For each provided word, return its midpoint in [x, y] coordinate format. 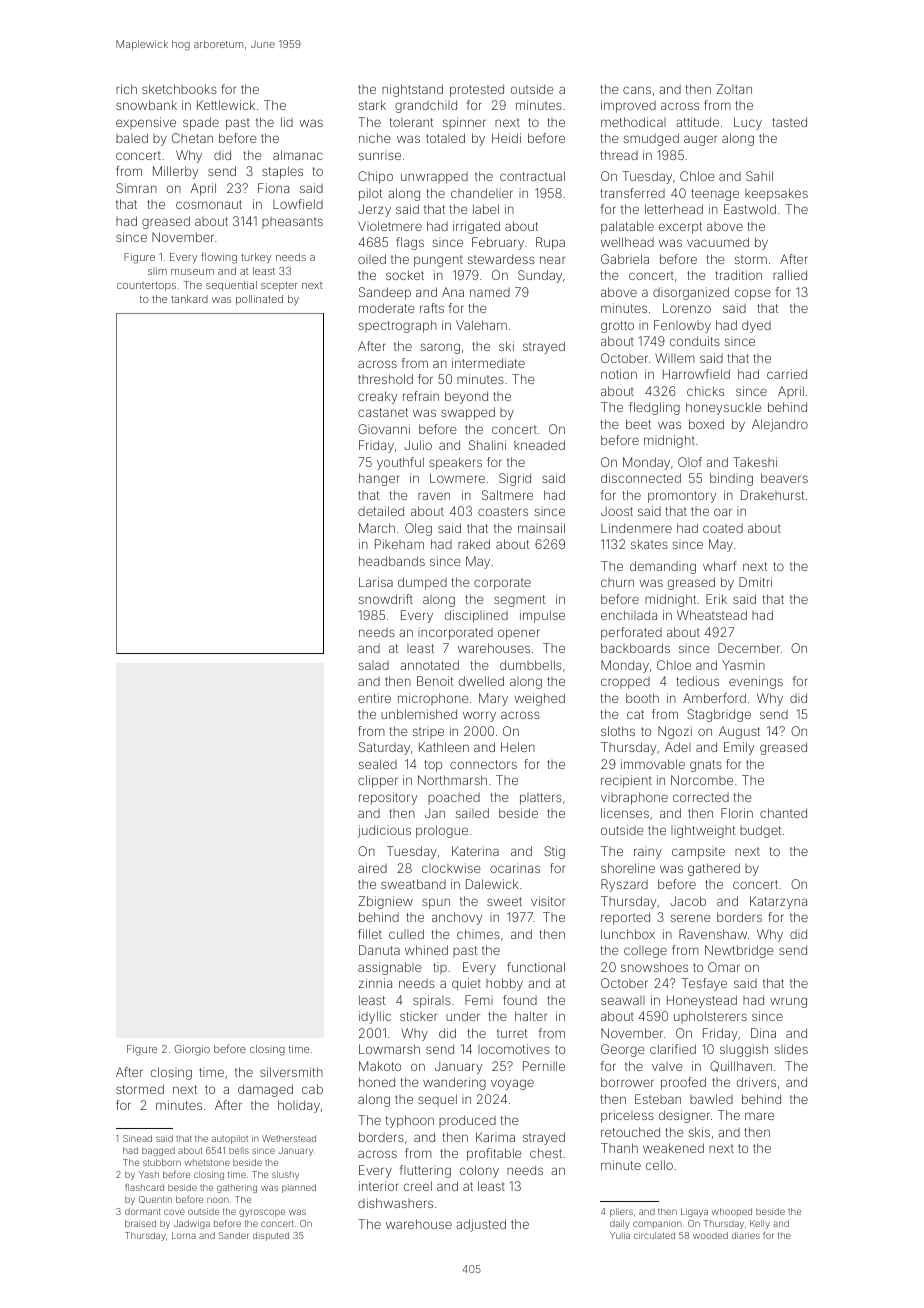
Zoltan [734, 89]
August [739, 732]
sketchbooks [179, 89]
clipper [378, 781]
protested [477, 90]
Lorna [184, 1235]
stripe [428, 732]
